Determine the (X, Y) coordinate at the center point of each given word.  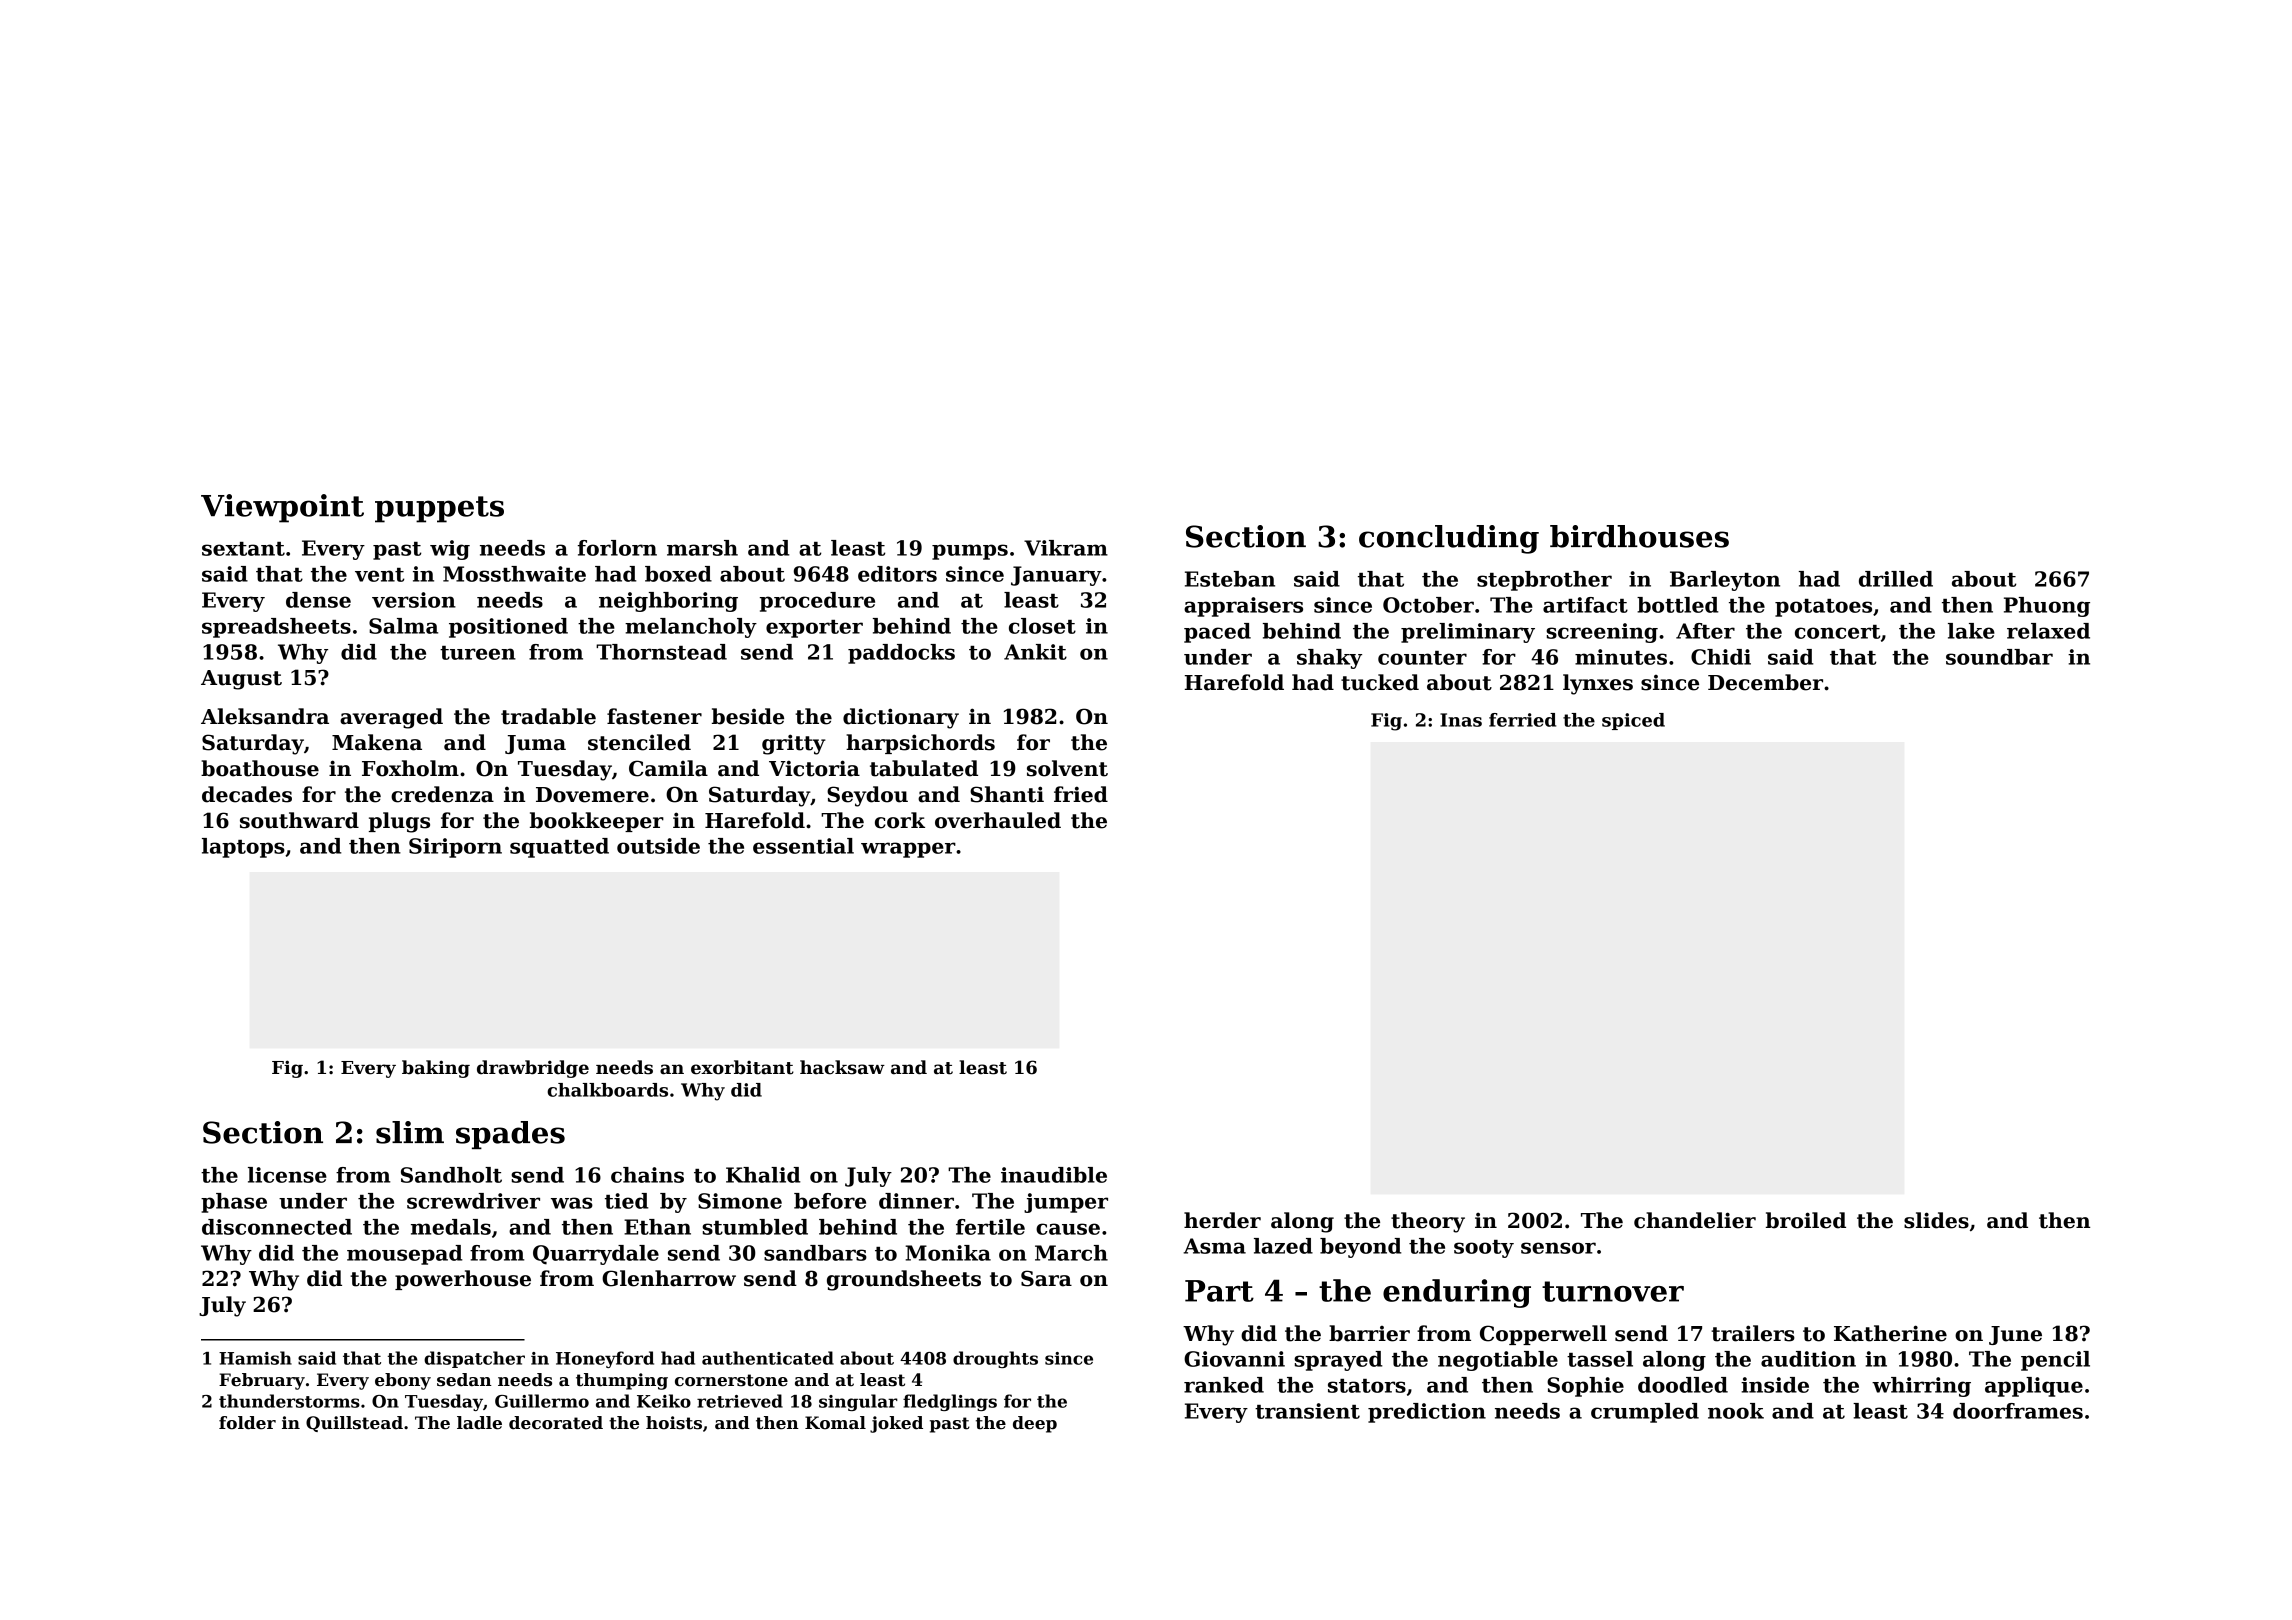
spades (510, 1135)
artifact (1585, 605)
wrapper (908, 850)
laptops (243, 848)
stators (1367, 1386)
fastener (654, 716)
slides (1936, 1220)
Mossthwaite (514, 574)
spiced (1633, 721)
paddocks (901, 654)
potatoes (1823, 608)
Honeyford (605, 1359)
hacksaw (842, 1067)
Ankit (1035, 652)
